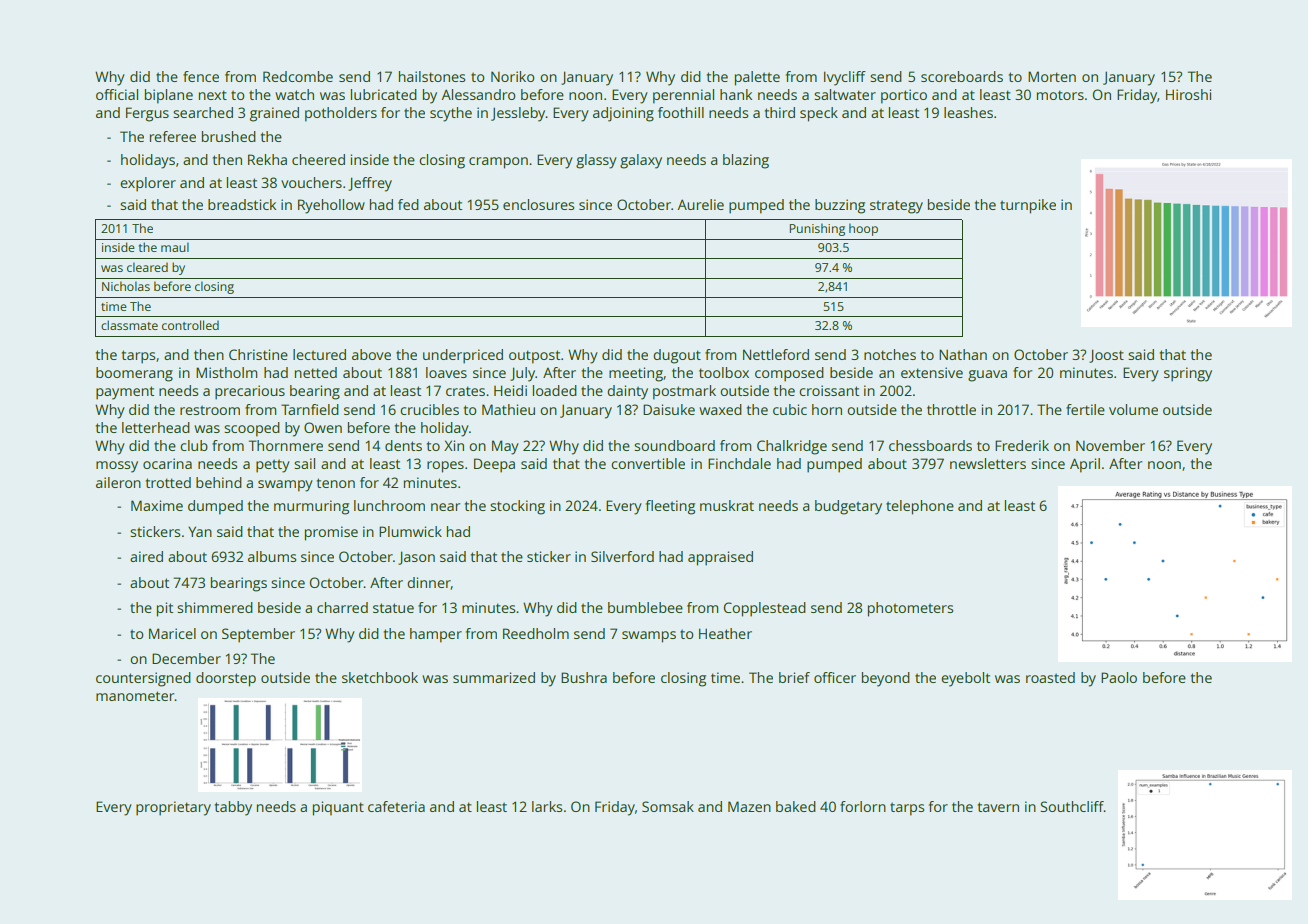 The height and width of the image is (924, 1308). What do you see at coordinates (1188, 374) in the image?
I see `springy` at bounding box center [1188, 374].
